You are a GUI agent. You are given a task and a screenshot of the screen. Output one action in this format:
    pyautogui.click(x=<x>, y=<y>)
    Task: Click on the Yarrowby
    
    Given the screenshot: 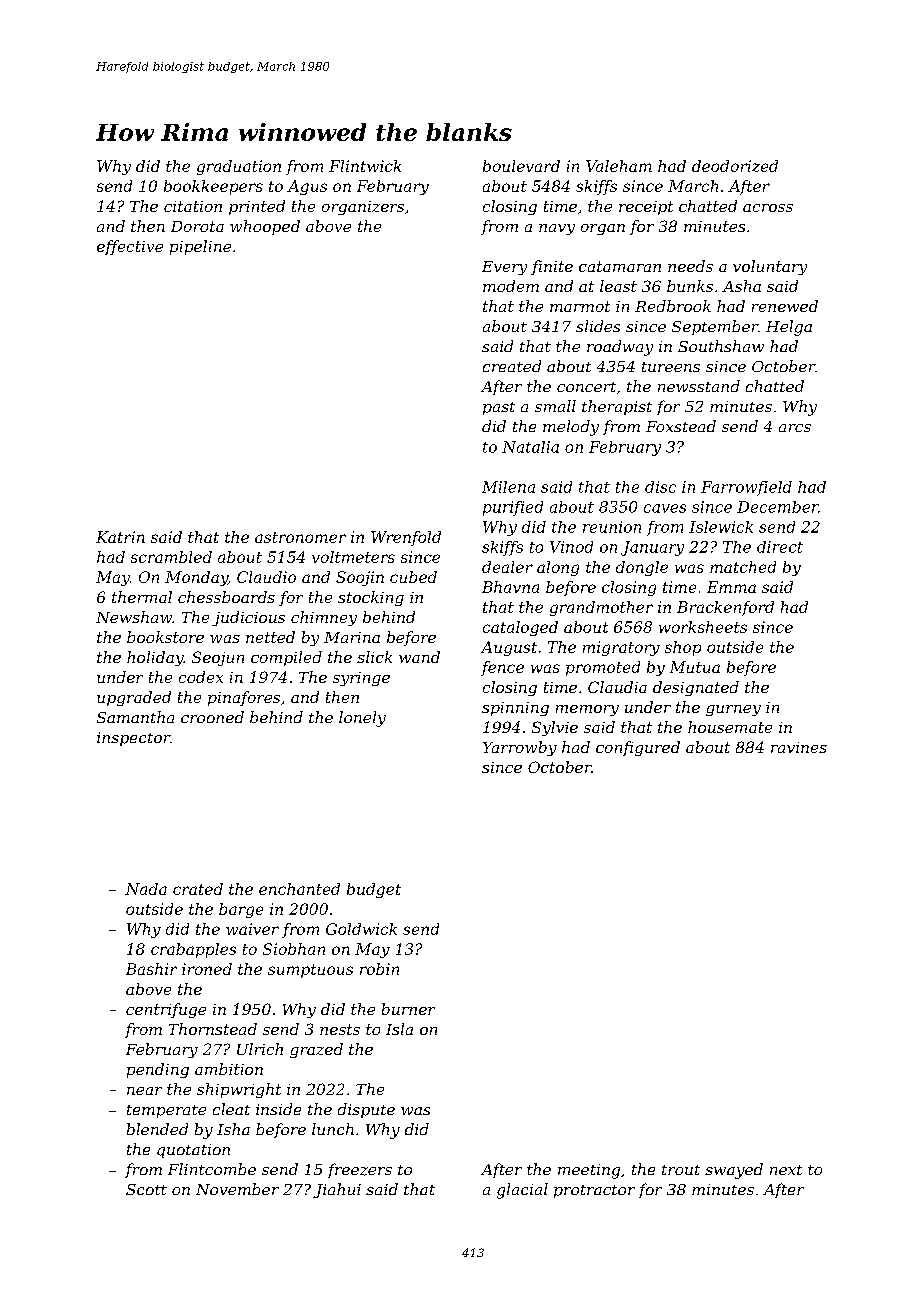 What is the action you would take?
    pyautogui.click(x=520, y=748)
